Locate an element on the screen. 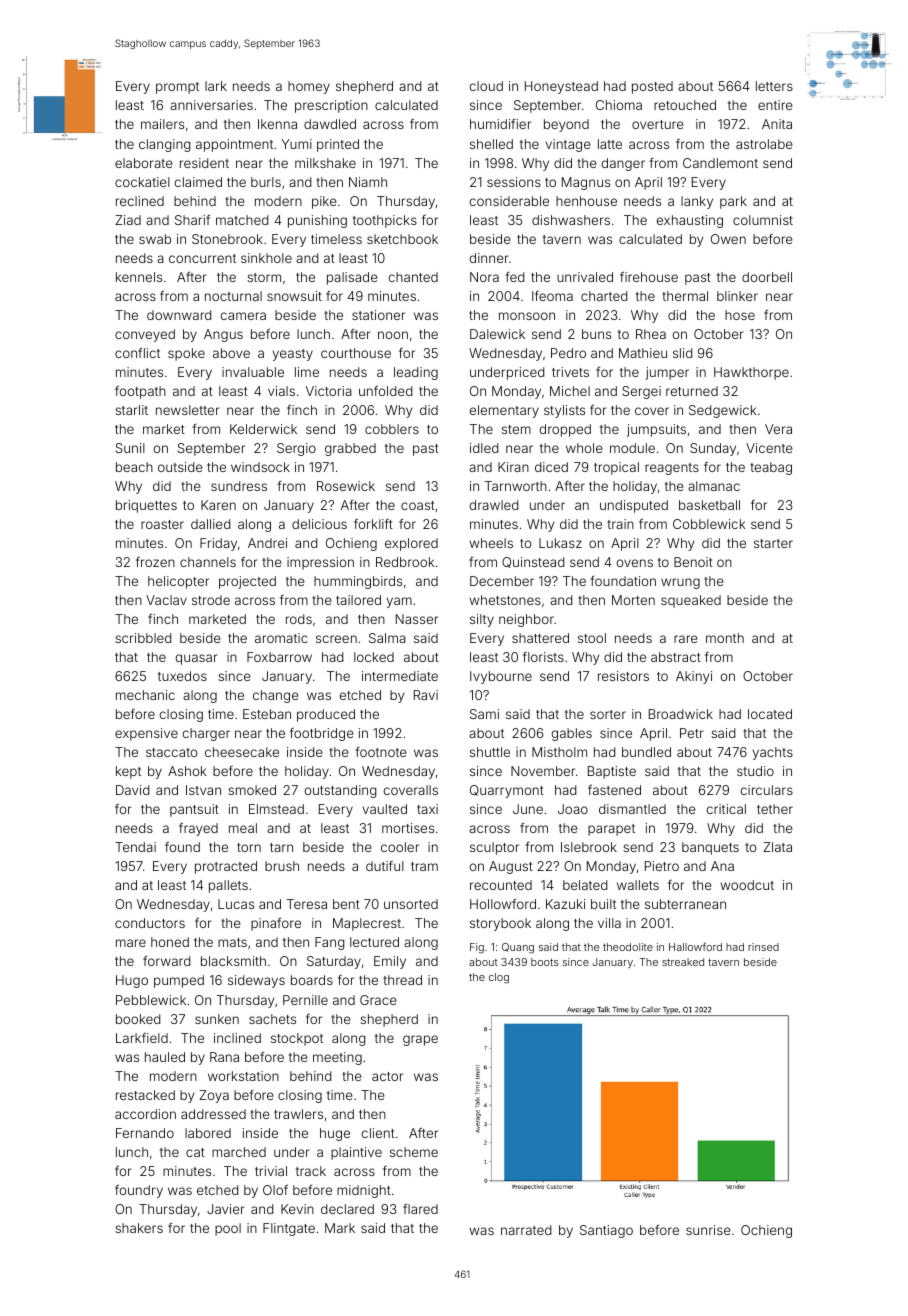 Image resolution: width=908 pixels, height=1316 pixels. streaked is located at coordinates (683, 962).
